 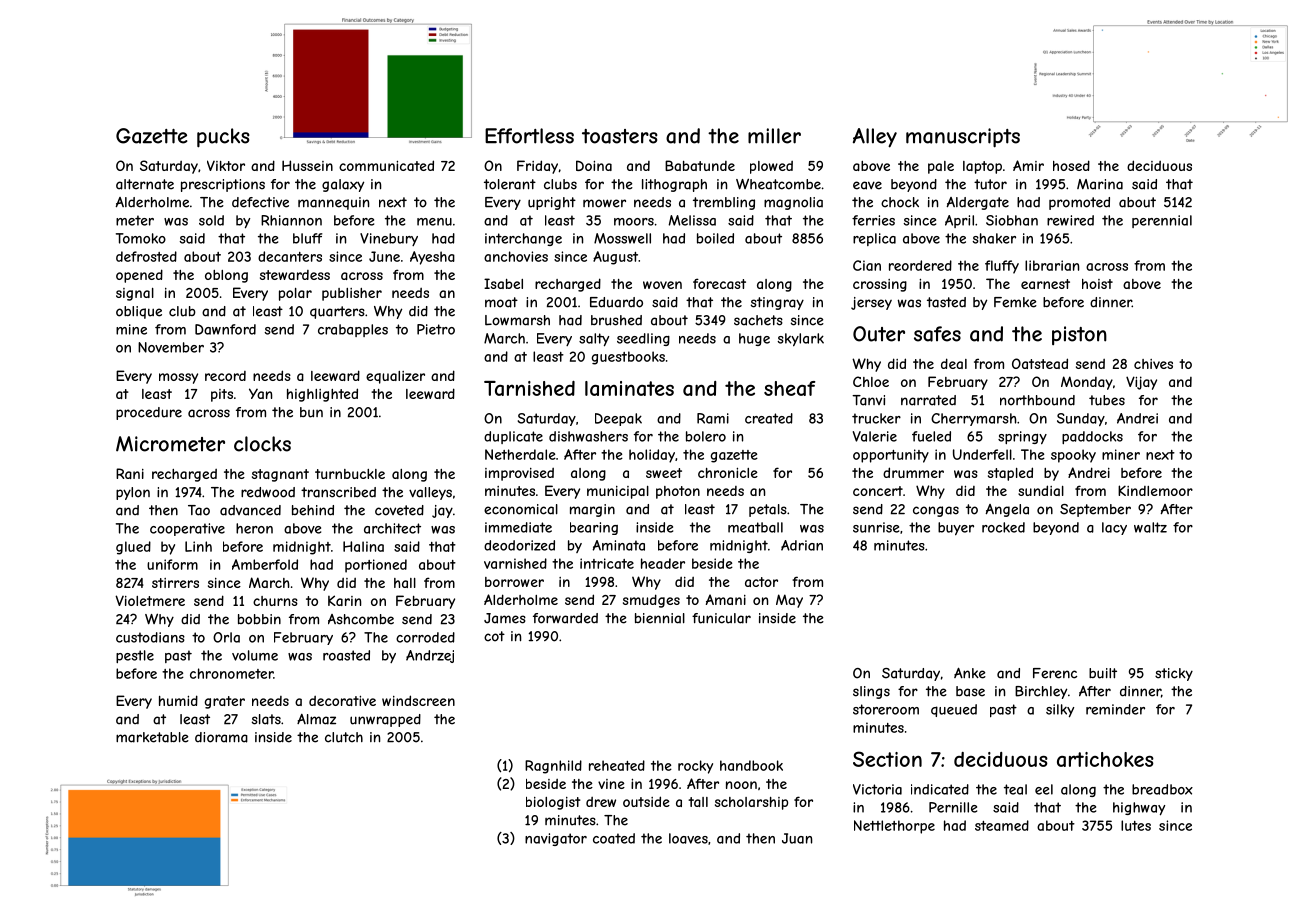 I want to click on loaves, so click(x=688, y=838).
